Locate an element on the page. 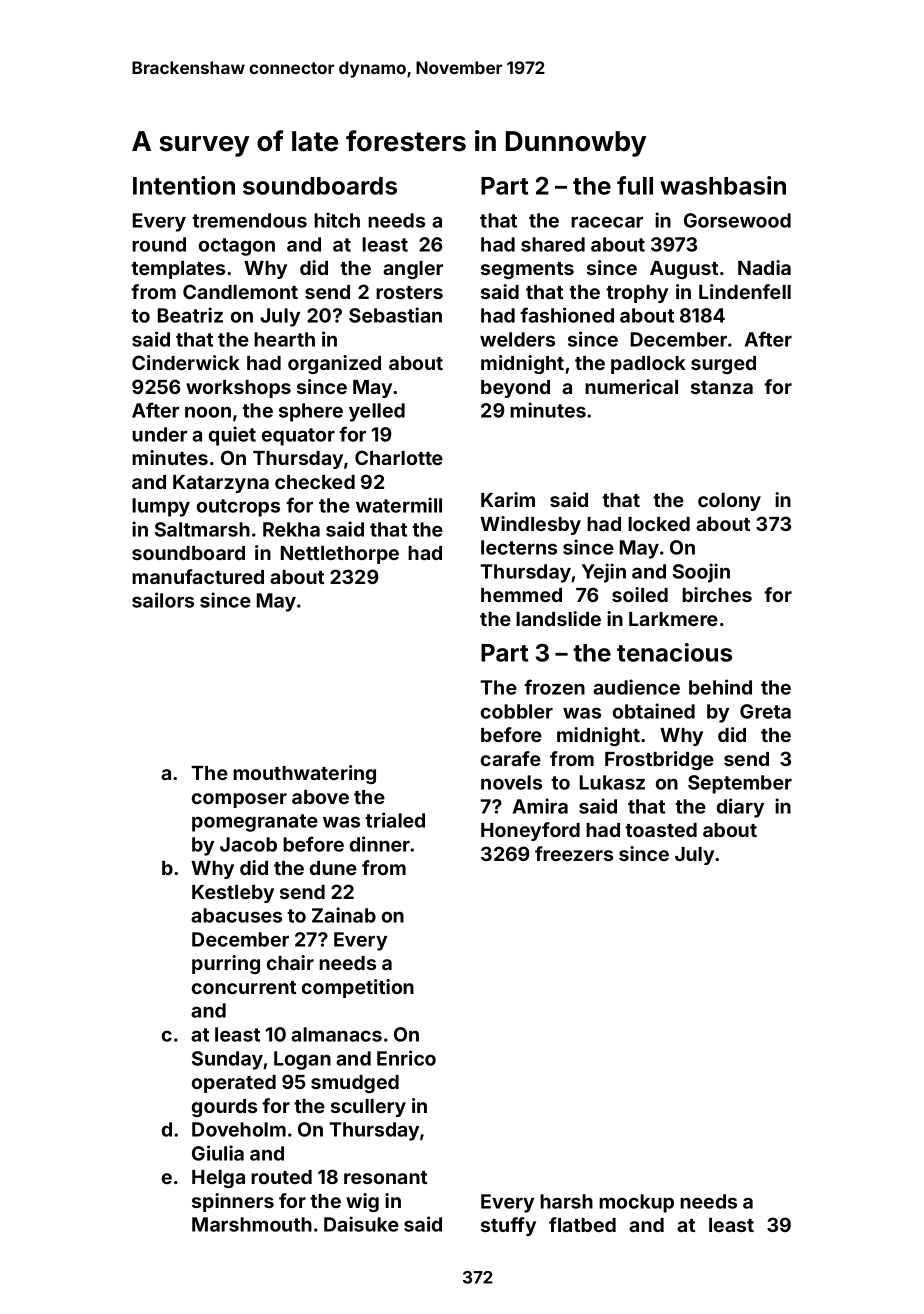 This page has width=924, height=1314. washbasin is located at coordinates (723, 185).
